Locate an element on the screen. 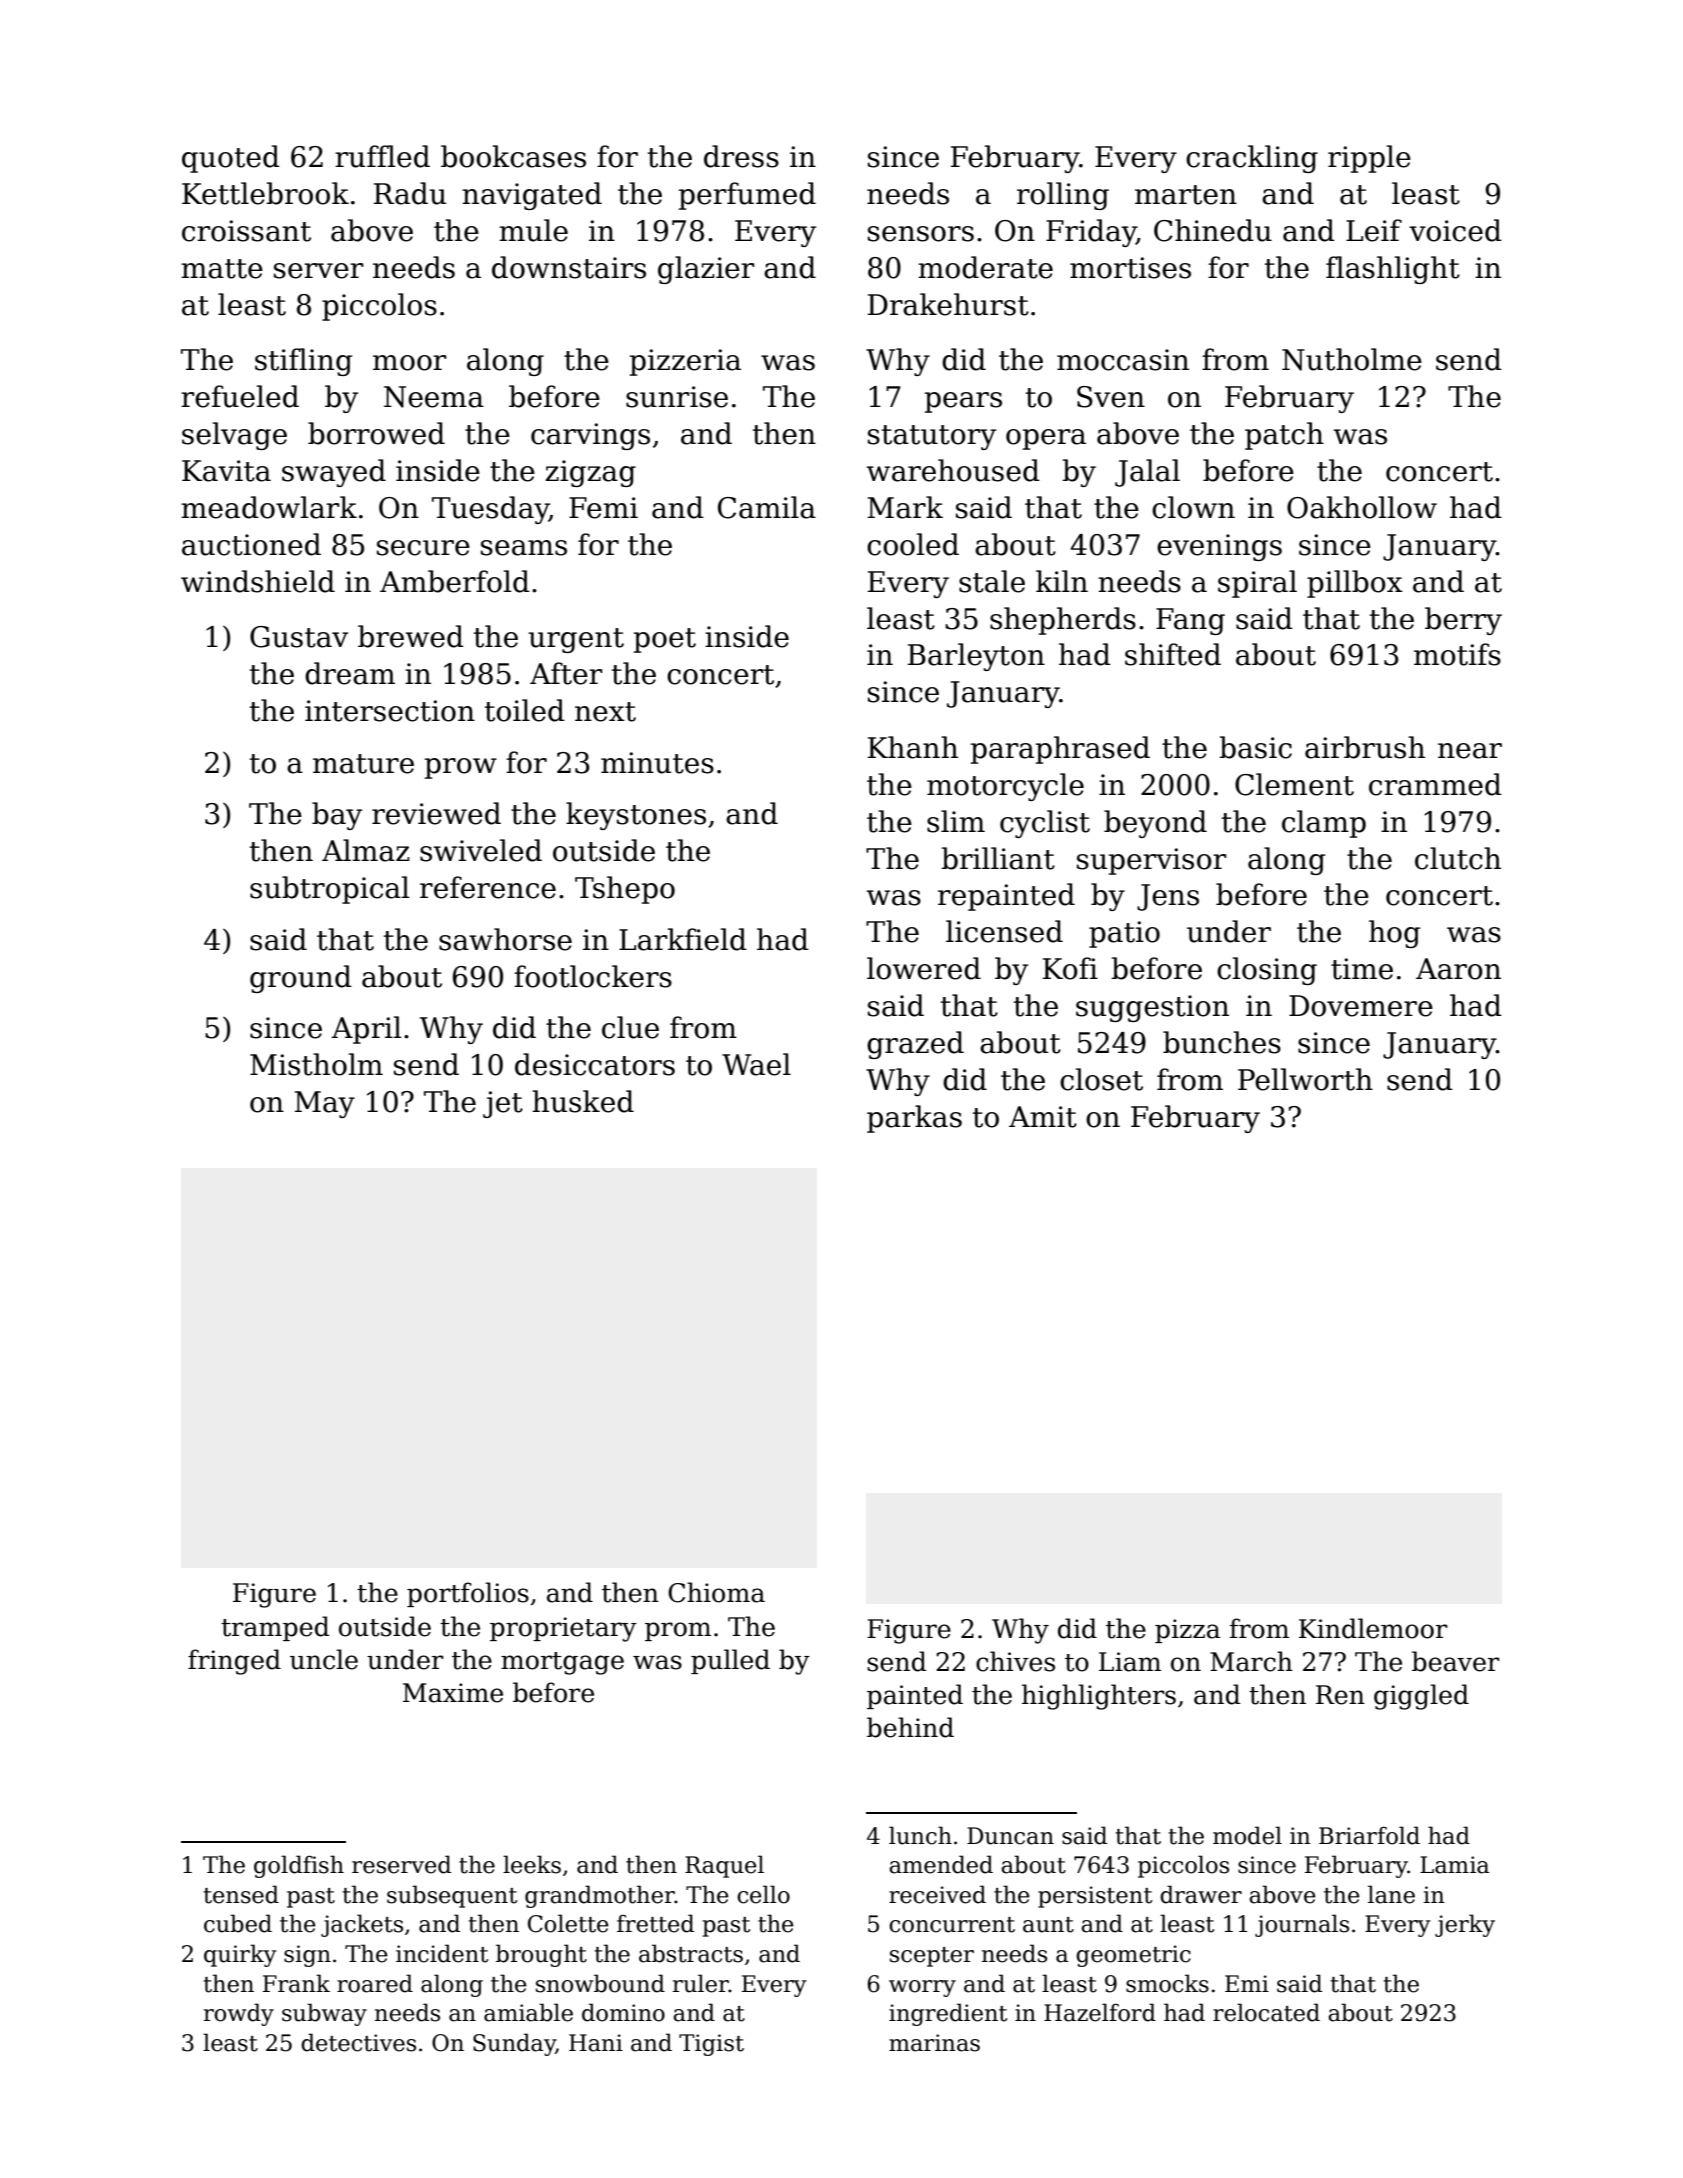 This screenshot has height=2178, width=1683. Amit is located at coordinates (1043, 1117).
